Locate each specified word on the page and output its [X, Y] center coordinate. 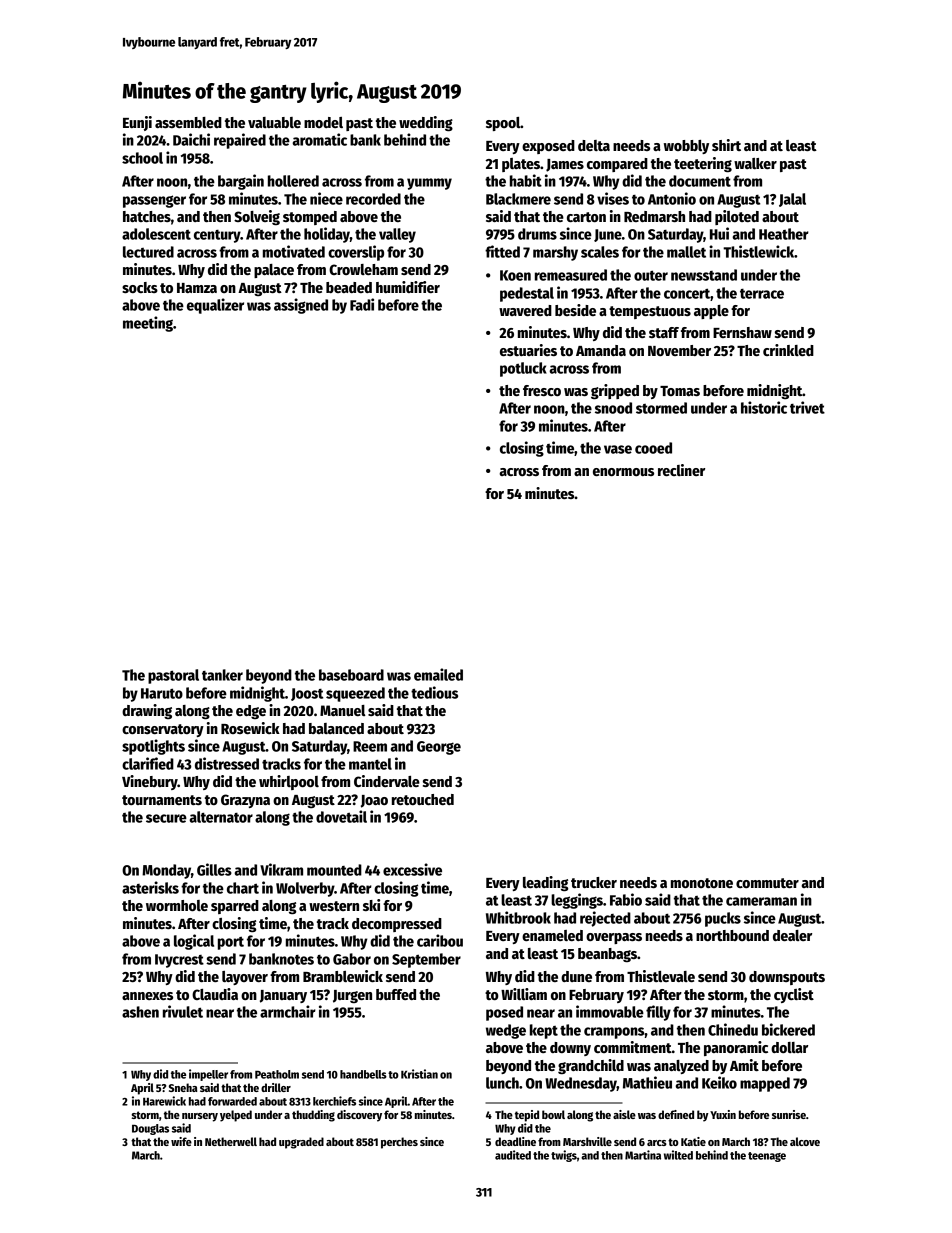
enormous [623, 472]
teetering [703, 164]
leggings [577, 901]
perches [399, 1143]
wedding [426, 123]
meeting [148, 324]
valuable [274, 122]
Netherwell [231, 1141]
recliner [681, 470]
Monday [166, 871]
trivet [807, 407]
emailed [438, 674]
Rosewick [250, 728]
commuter [767, 883]
